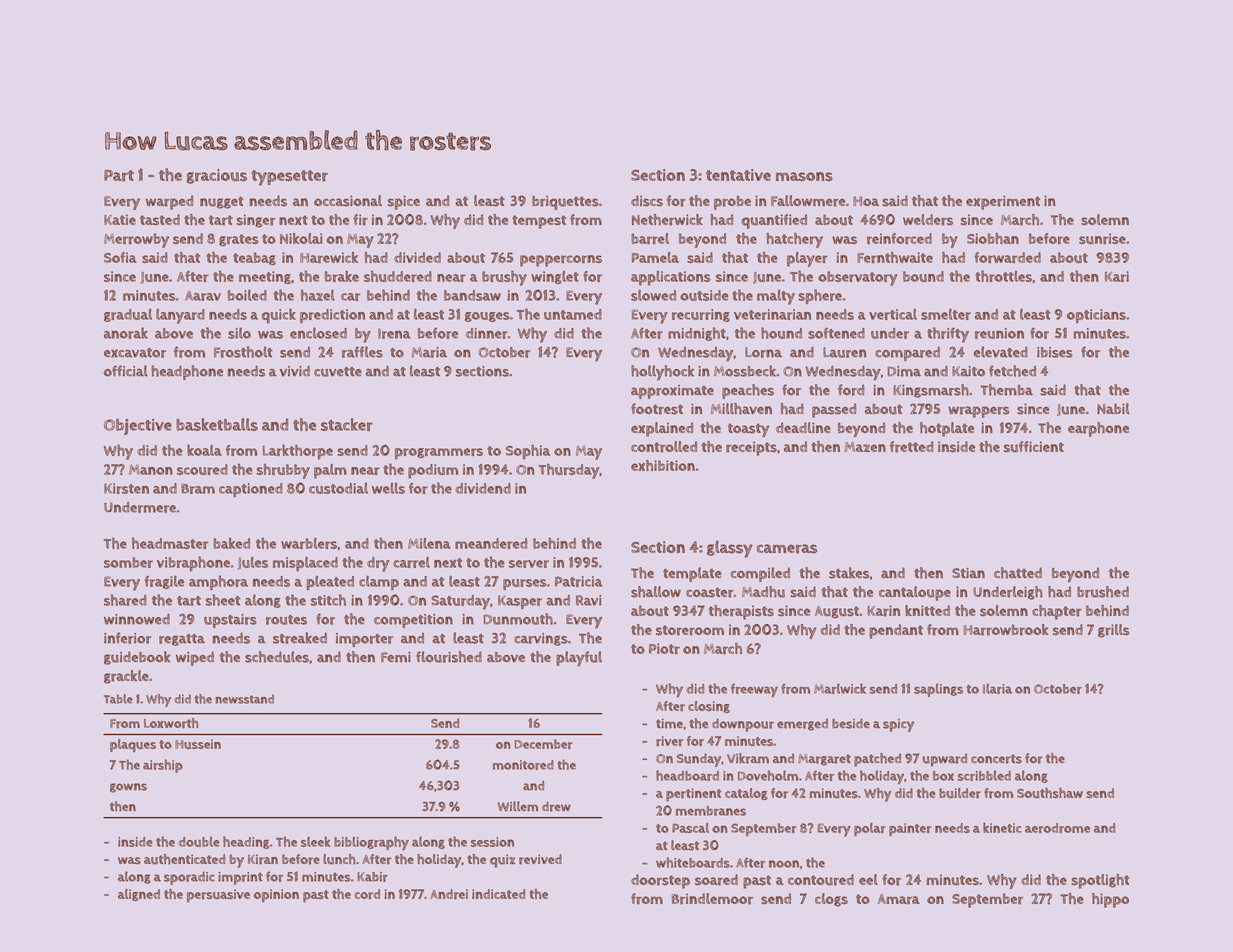  Describe the element at coordinates (1102, 238) in the document. I see `sunrise` at that location.
